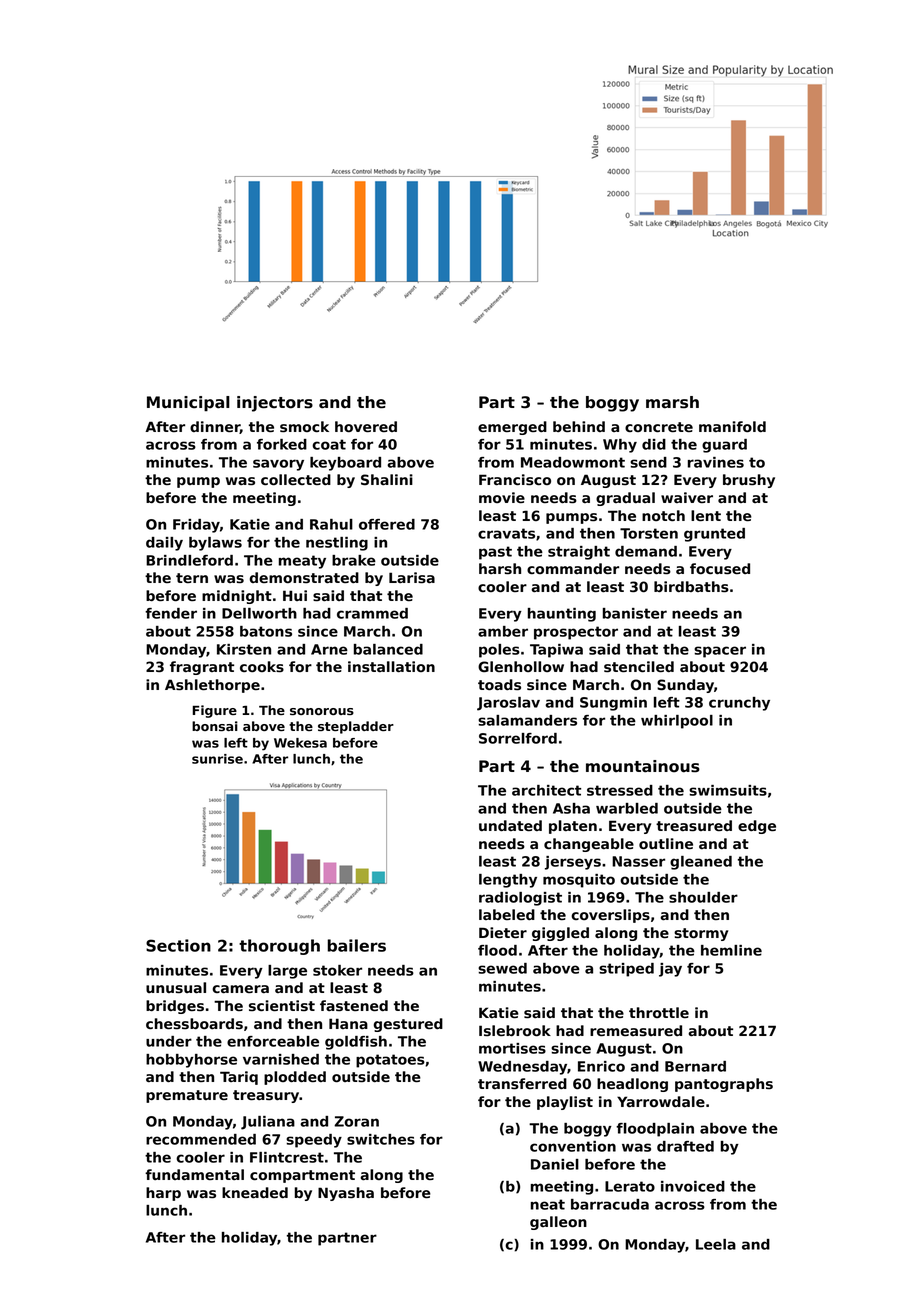 The width and height of the document is (924, 1314). Describe the element at coordinates (520, 899) in the document. I see `radiologist` at that location.
